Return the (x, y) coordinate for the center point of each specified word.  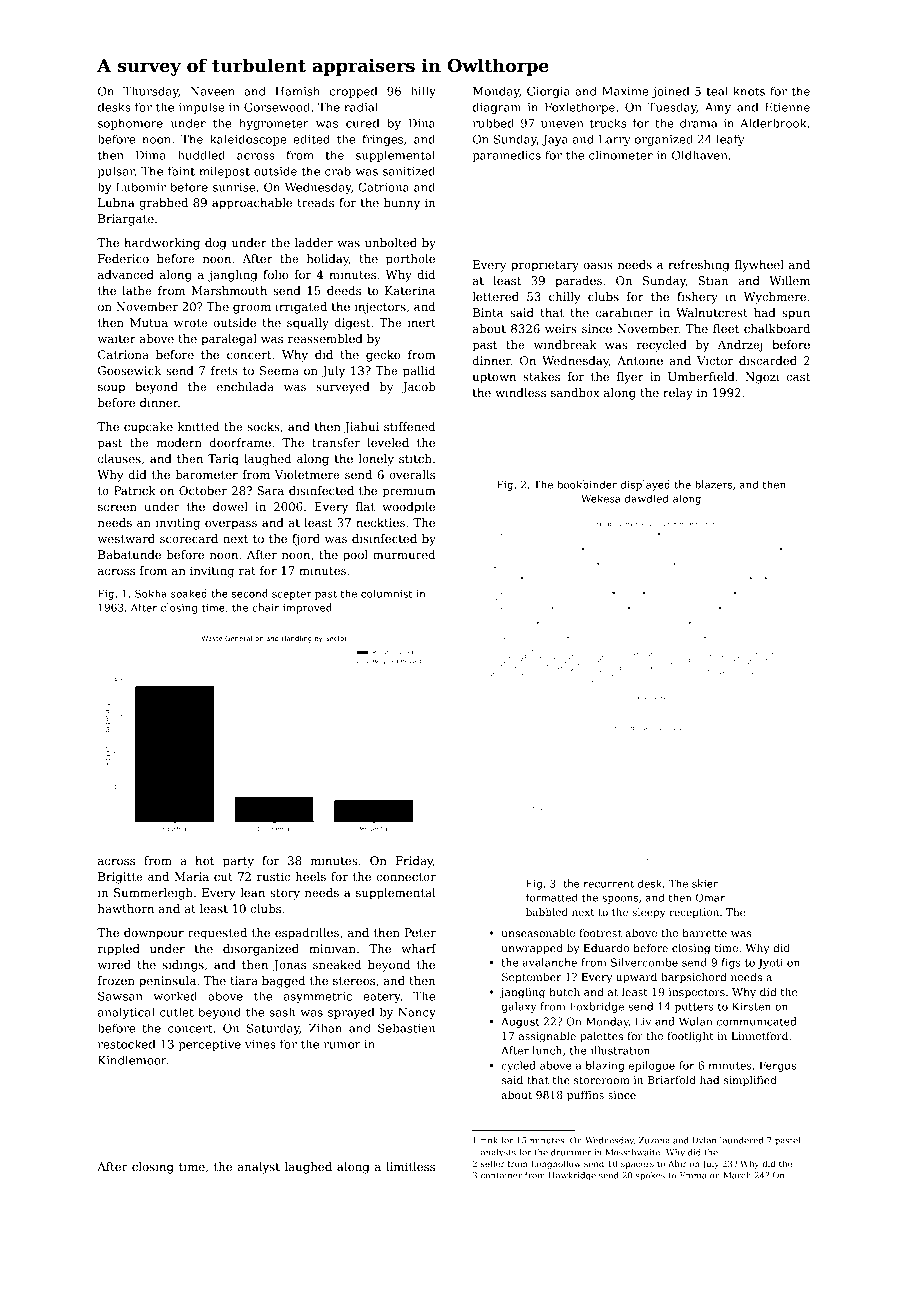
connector (406, 877)
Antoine (640, 360)
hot (204, 860)
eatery (382, 997)
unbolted (391, 242)
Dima (151, 155)
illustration (620, 1050)
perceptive (209, 1045)
